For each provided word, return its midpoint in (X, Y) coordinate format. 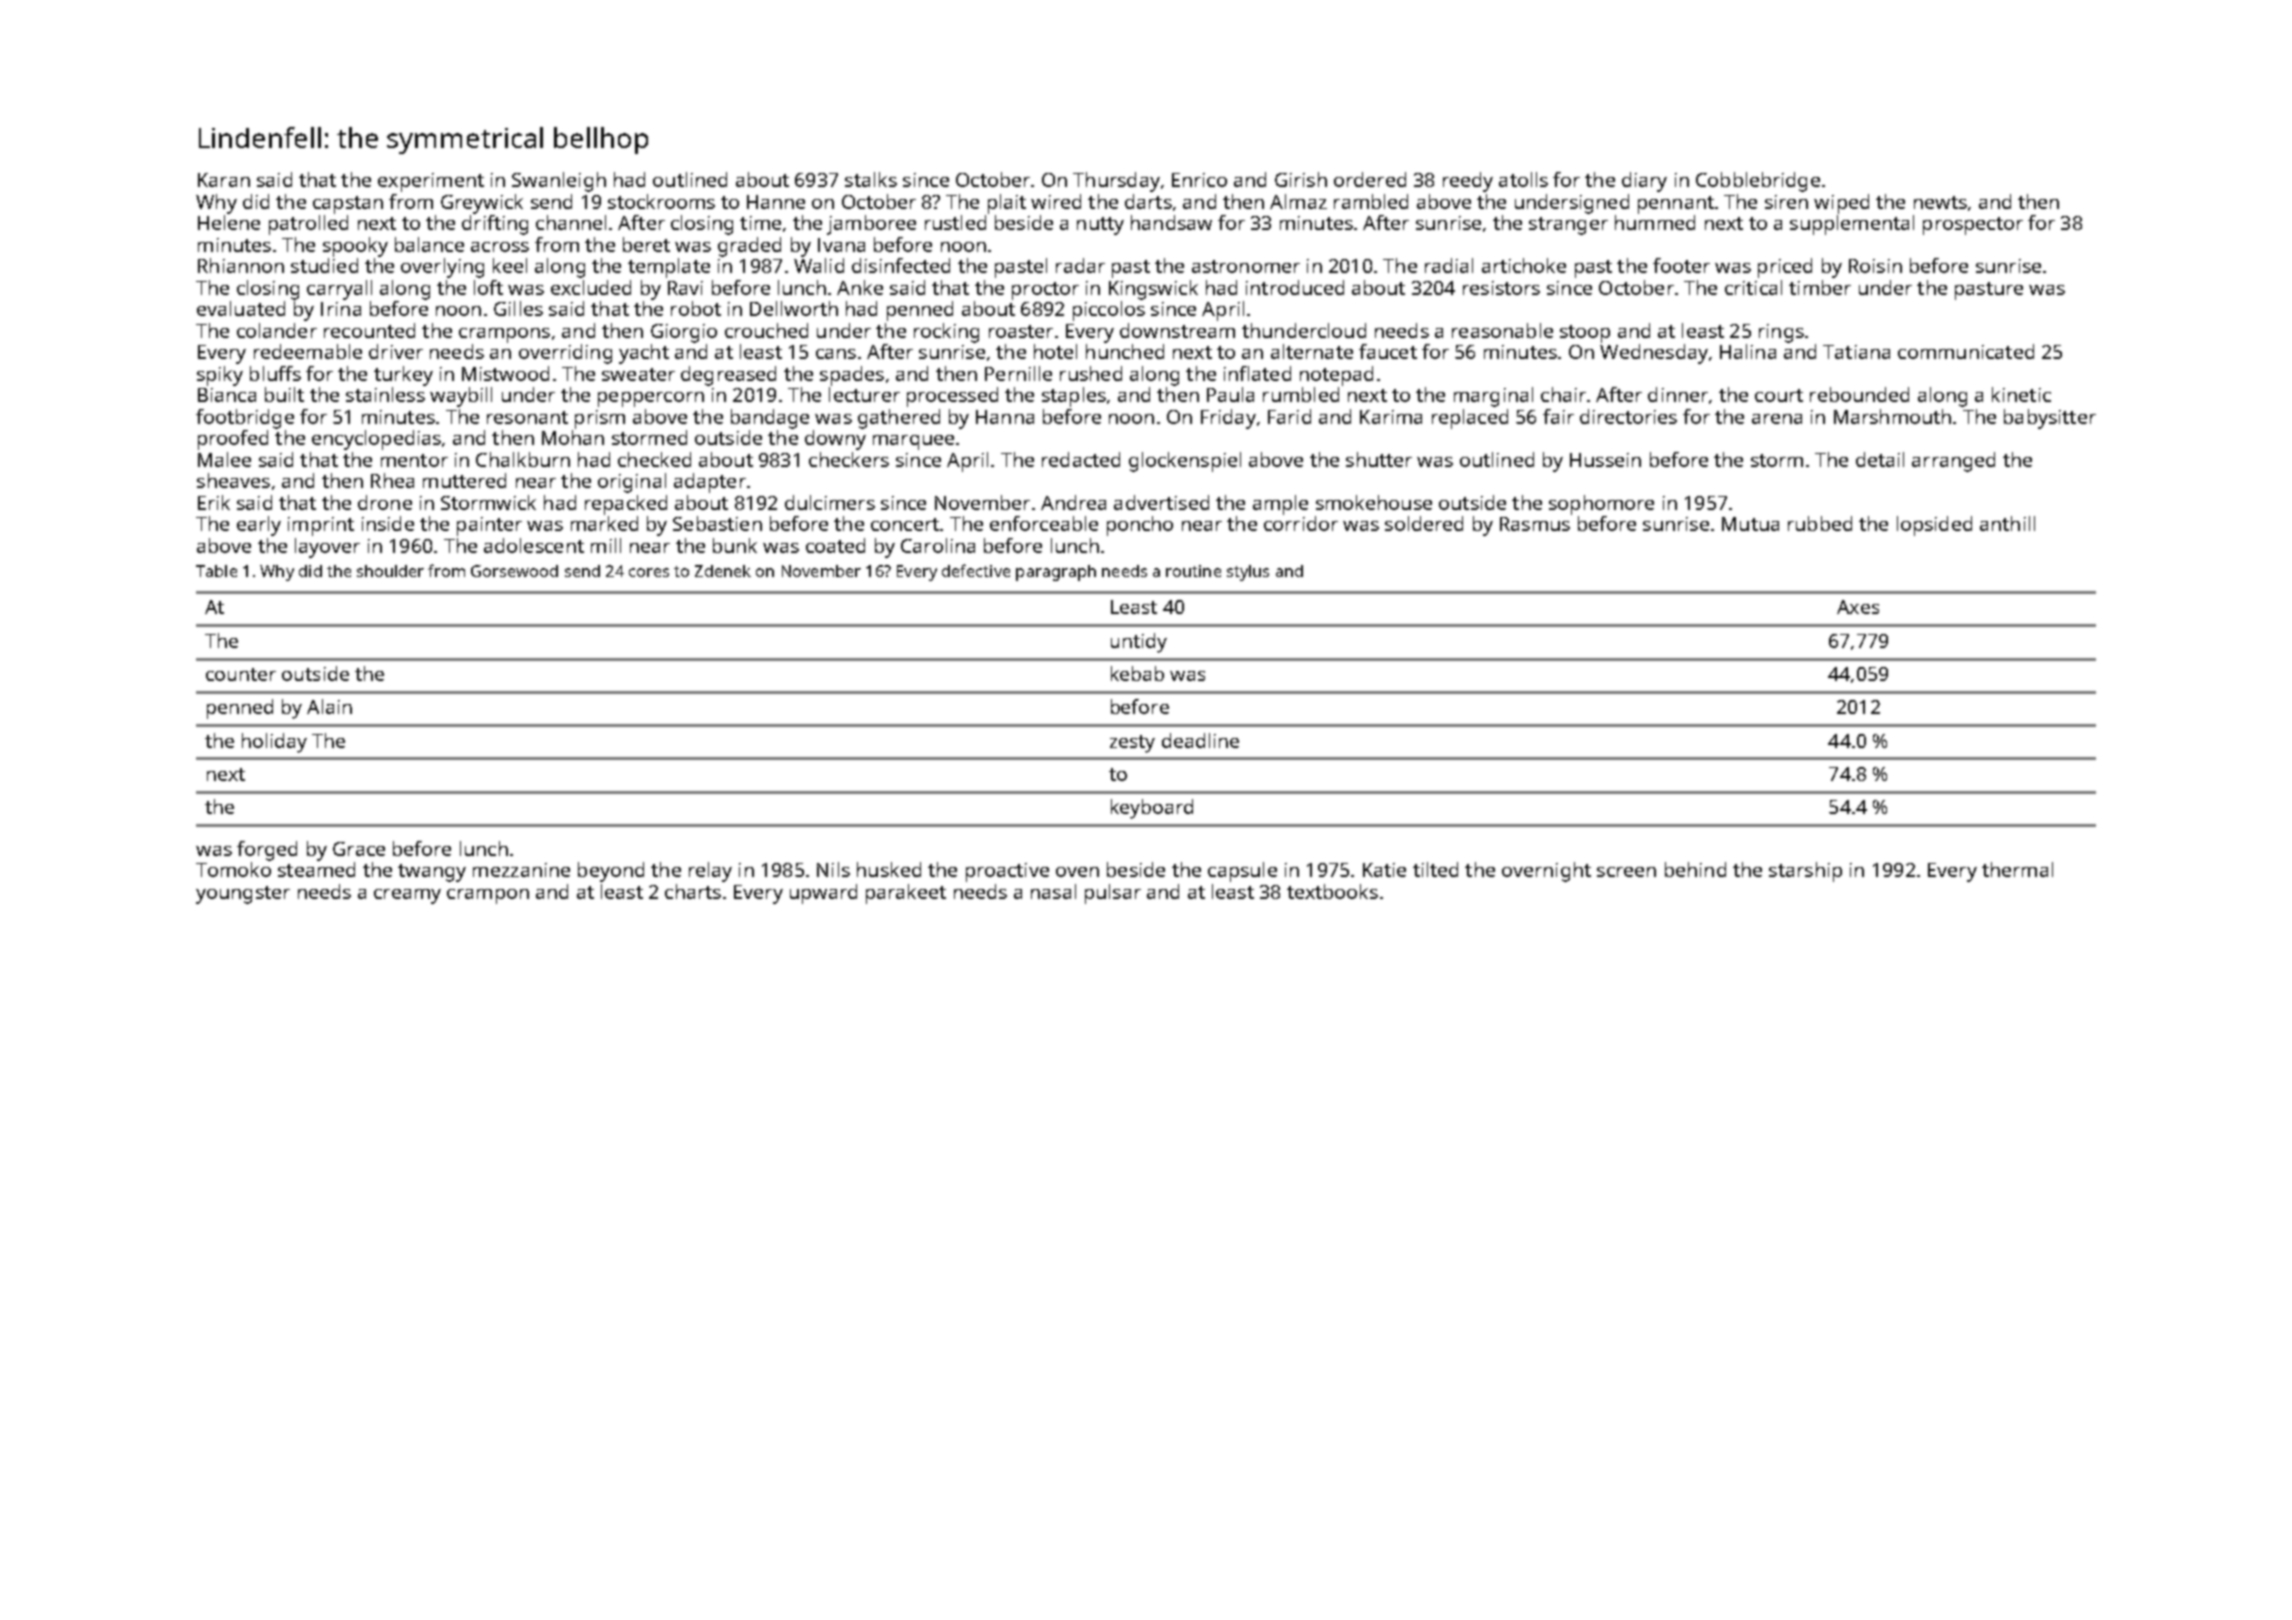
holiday (274, 743)
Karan (224, 180)
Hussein (1605, 460)
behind (1695, 869)
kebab (1137, 673)
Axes (1858, 607)
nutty (1100, 226)
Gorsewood (514, 571)
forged (267, 851)
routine (1193, 571)
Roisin (1875, 266)
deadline (1200, 740)
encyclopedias (376, 440)
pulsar (1113, 894)
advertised (1161, 502)
